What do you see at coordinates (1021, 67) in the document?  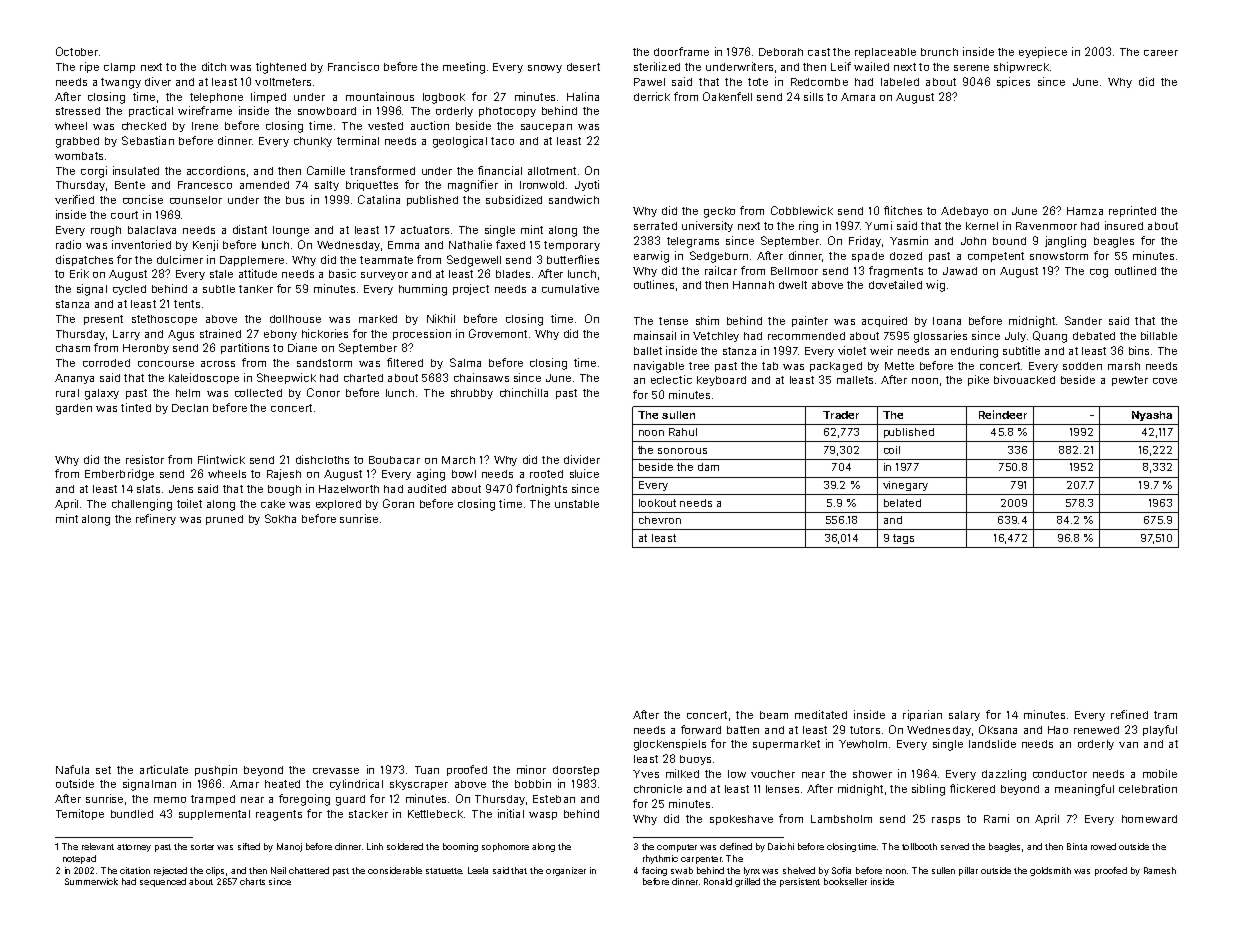 I see `shipwreck` at bounding box center [1021, 67].
